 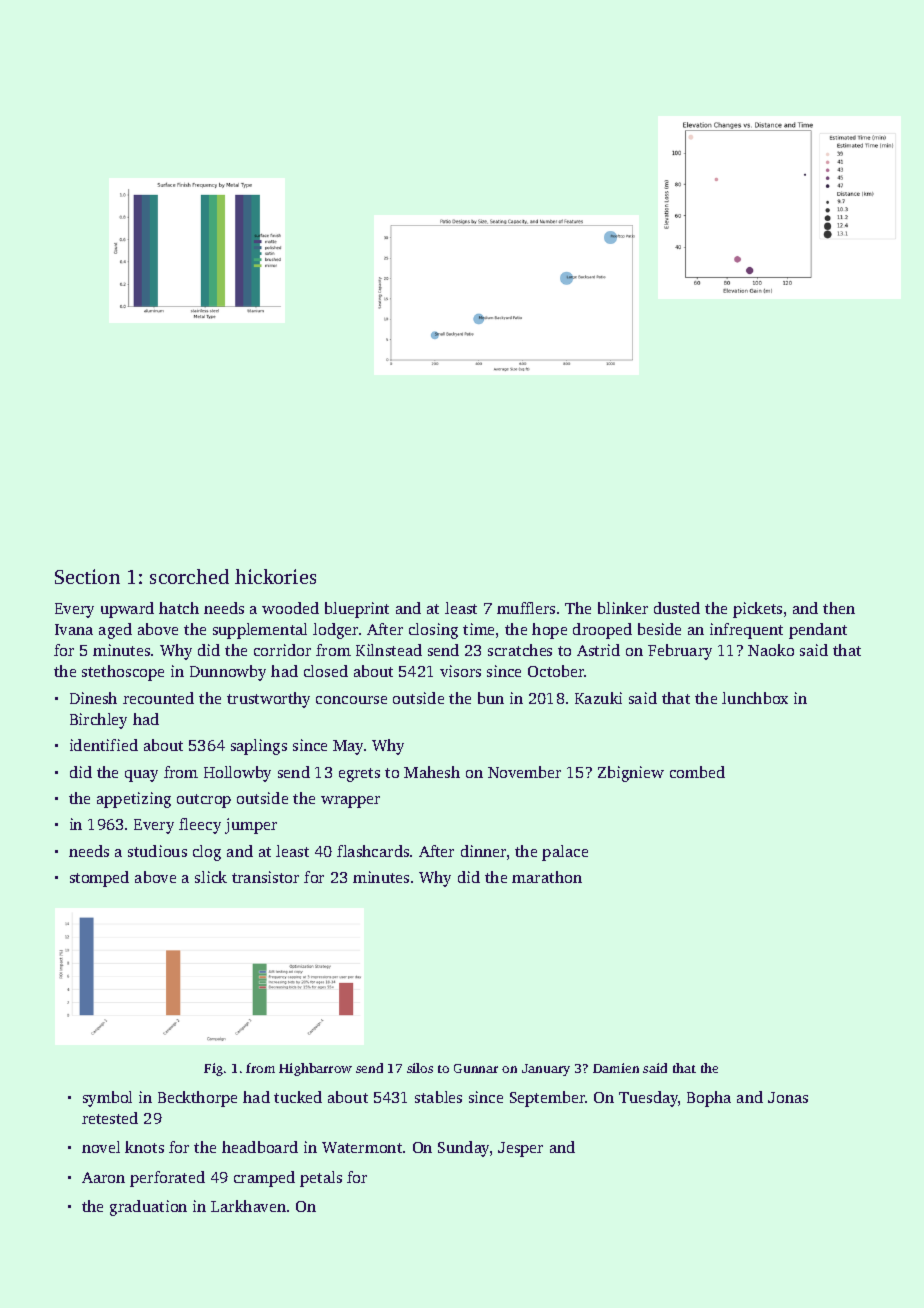 What do you see at coordinates (757, 610) in the screenshot?
I see `pickets` at bounding box center [757, 610].
